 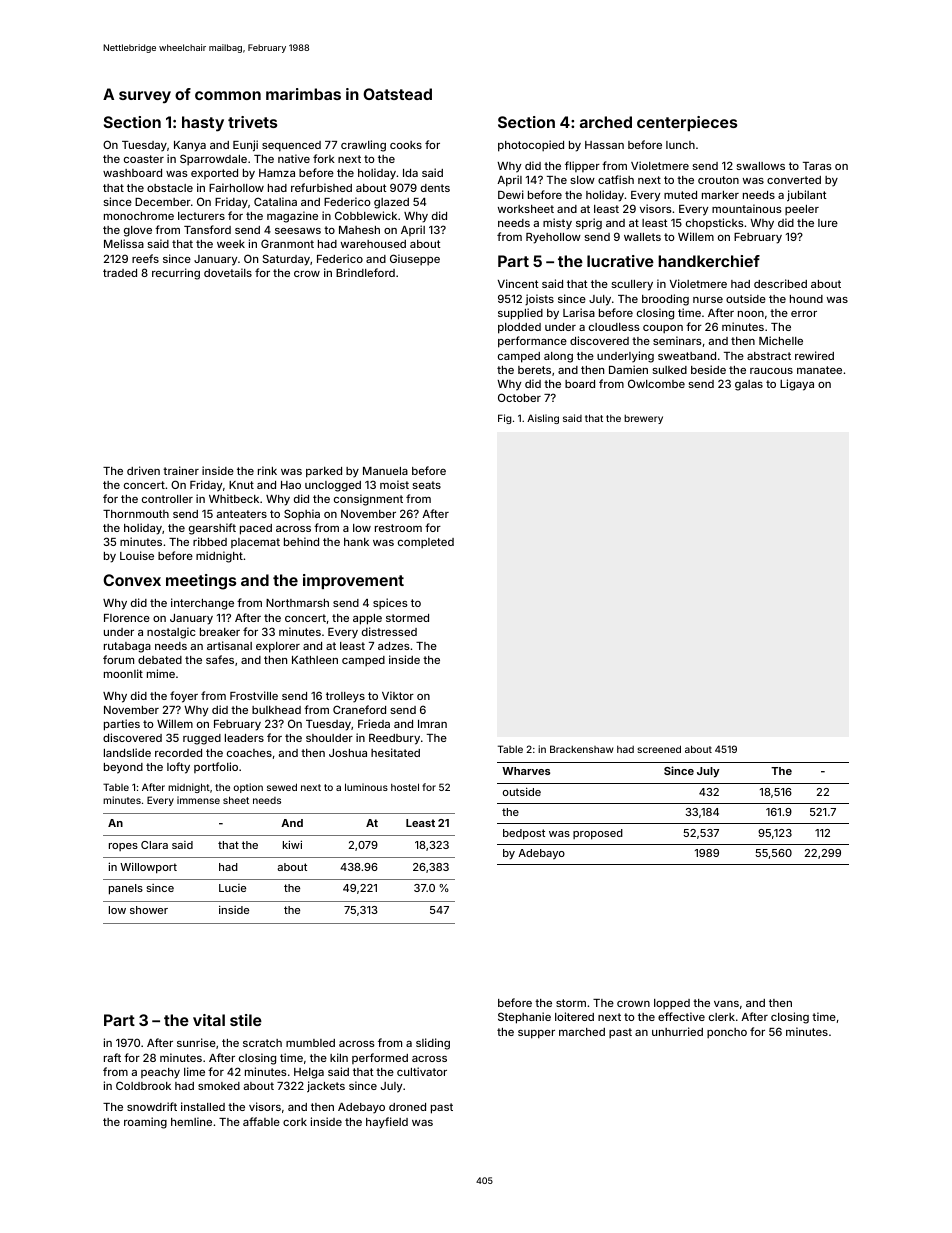 I want to click on misty, so click(x=557, y=224).
